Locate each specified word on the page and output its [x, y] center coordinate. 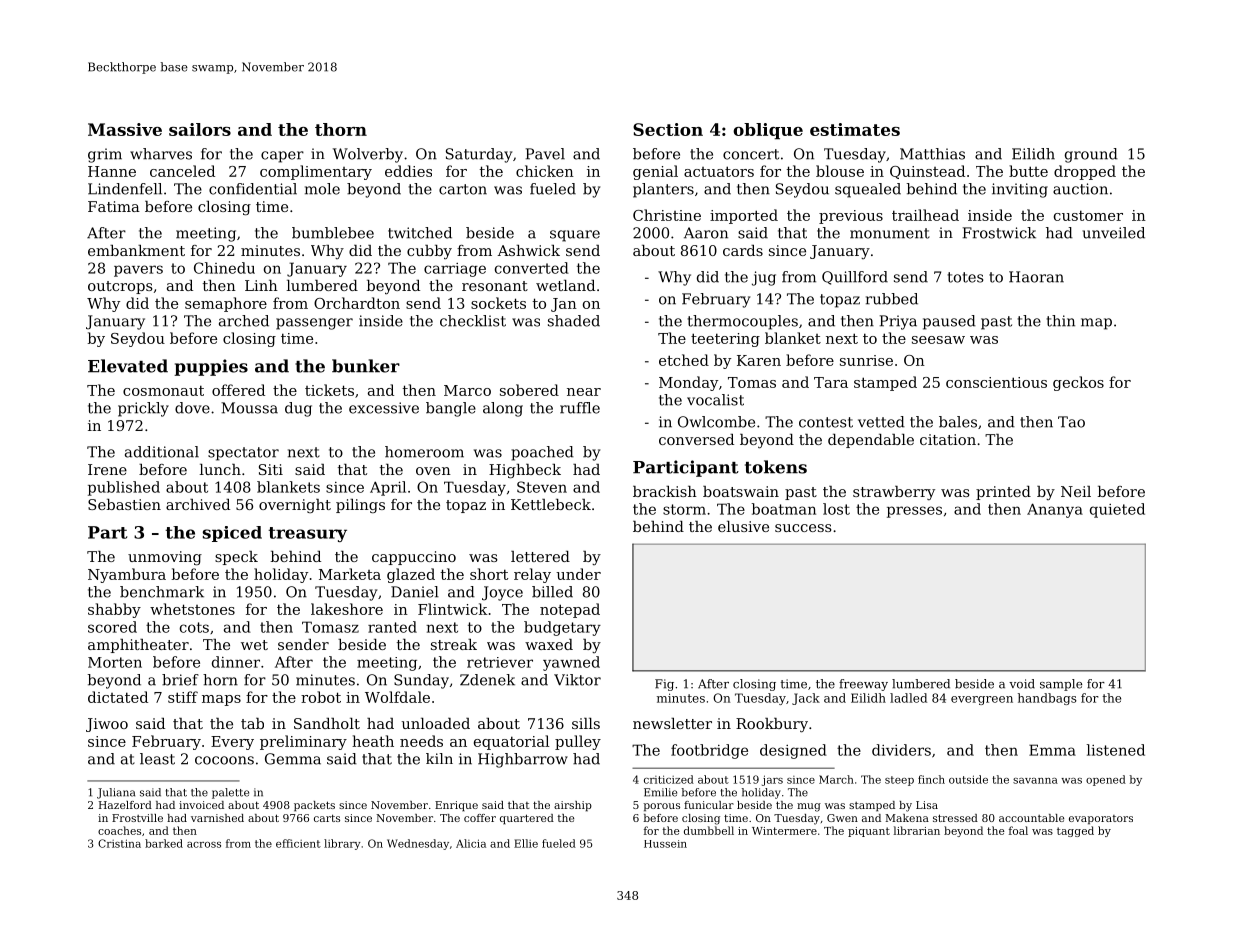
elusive [743, 526]
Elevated [128, 366]
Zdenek [487, 680]
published [124, 488]
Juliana [116, 793]
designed [793, 751]
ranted [392, 627]
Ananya [1055, 510]
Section [668, 129]
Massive [125, 129]
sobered [529, 390]
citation [948, 439]
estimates [855, 129]
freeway [863, 685]
